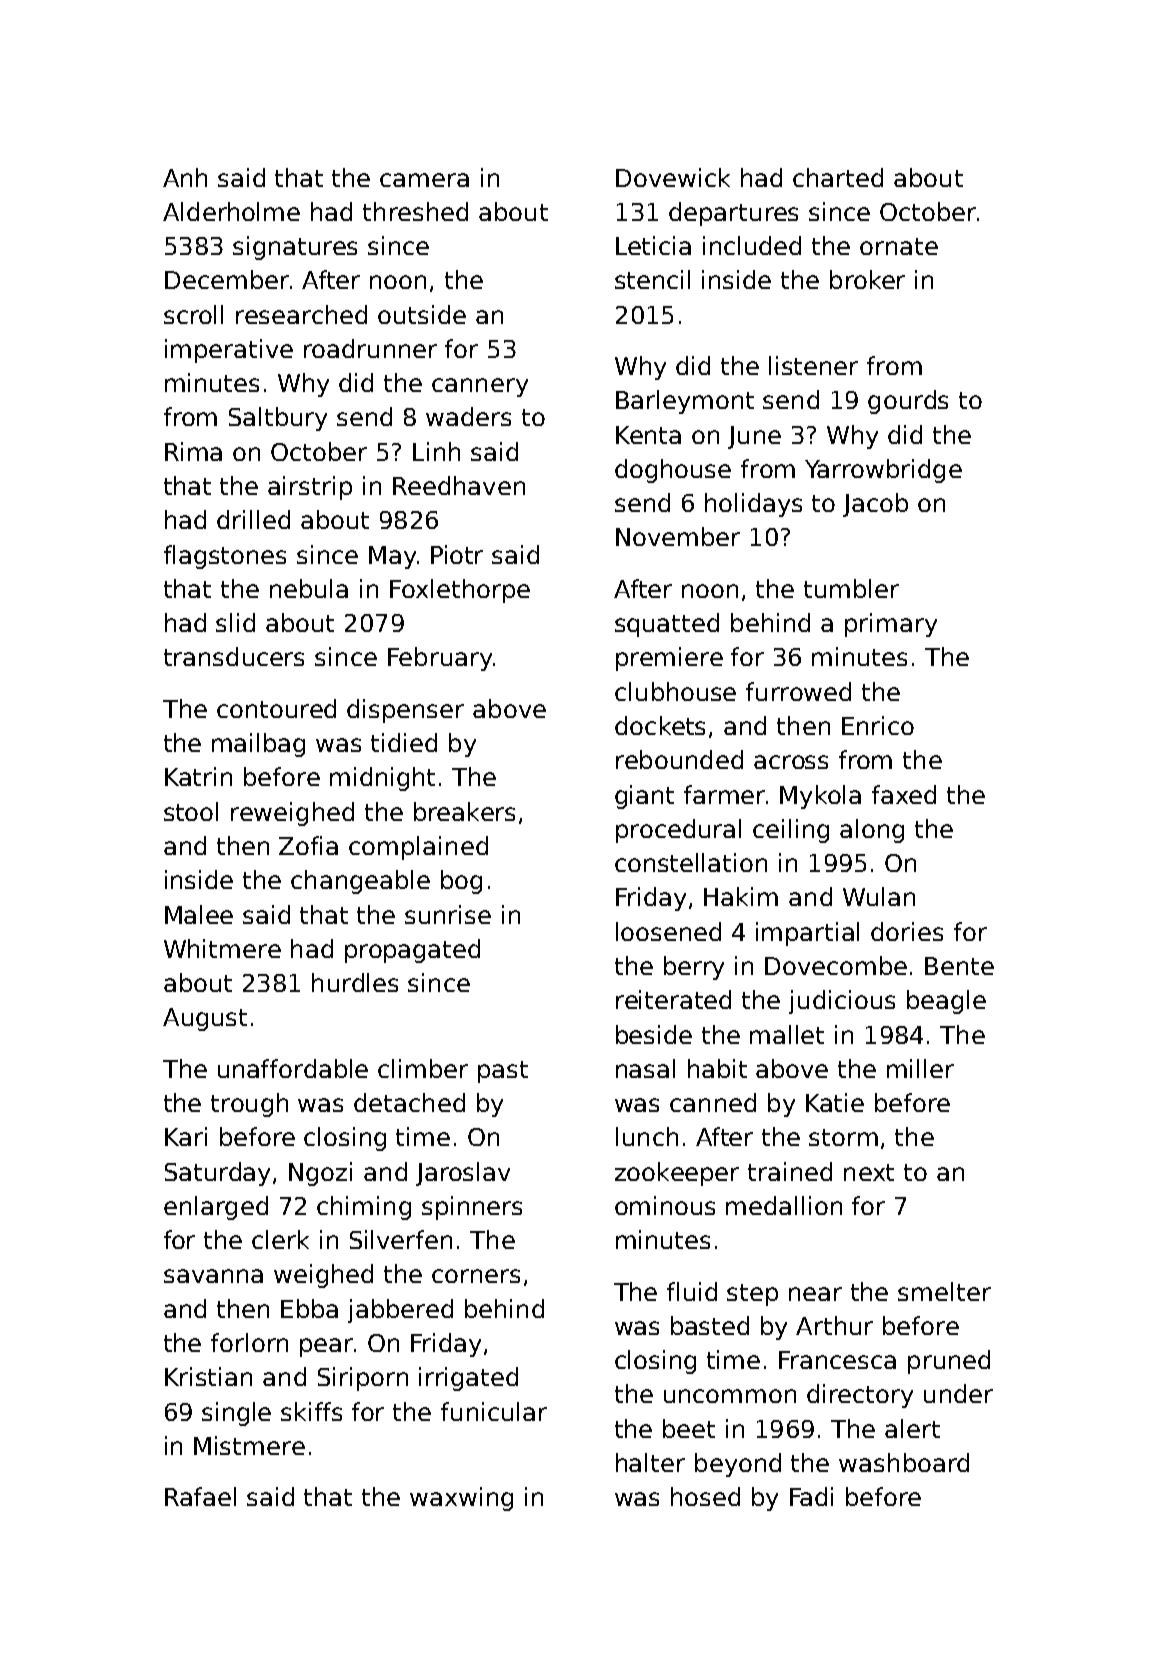 The height and width of the screenshot is (1654, 1165). I want to click on habit, so click(717, 1068).
